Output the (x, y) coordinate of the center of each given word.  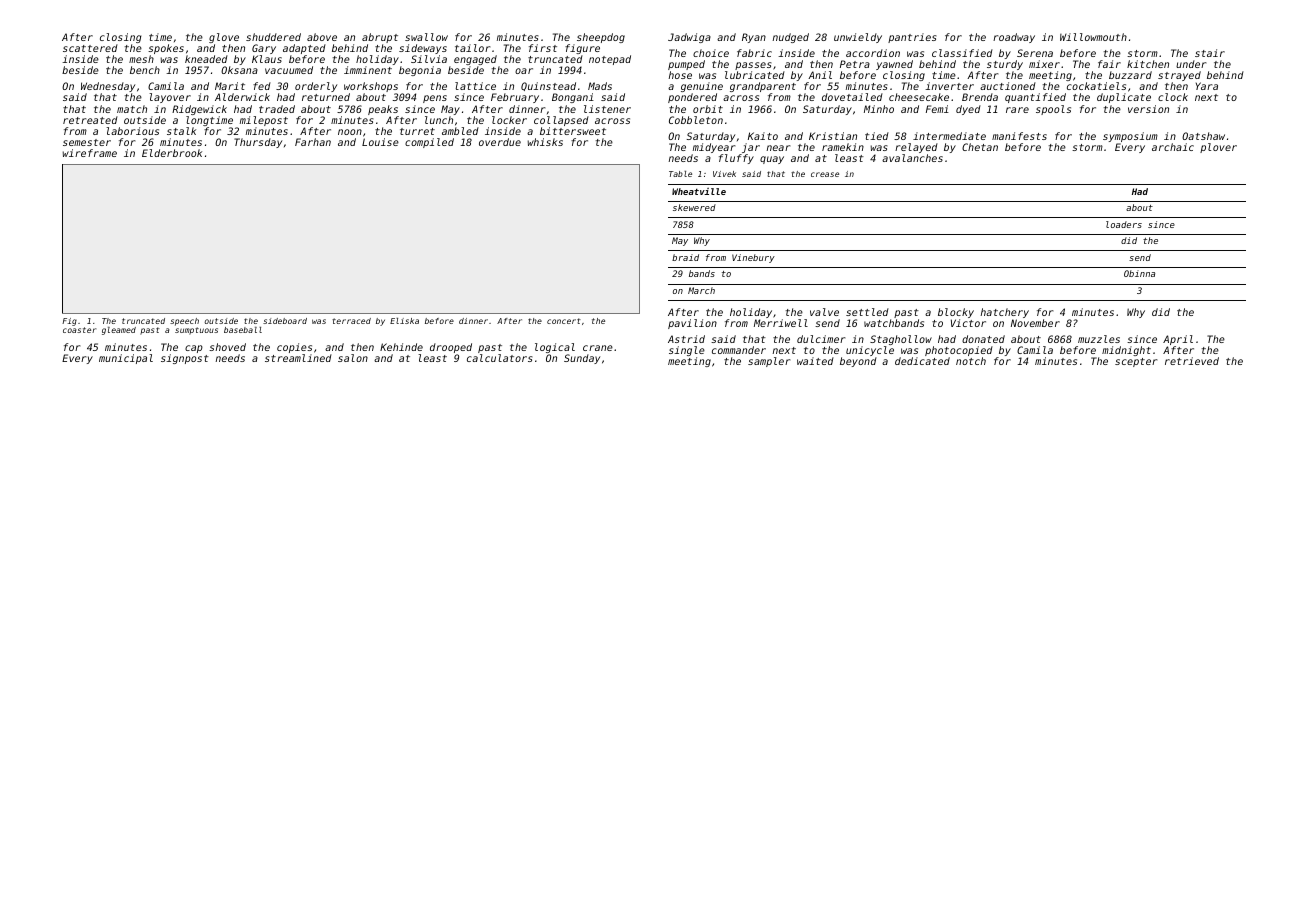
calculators (500, 358)
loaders (1124, 224)
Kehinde (401, 347)
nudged (791, 38)
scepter (1136, 362)
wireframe (89, 153)
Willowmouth (1093, 37)
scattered (90, 48)
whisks (545, 142)
